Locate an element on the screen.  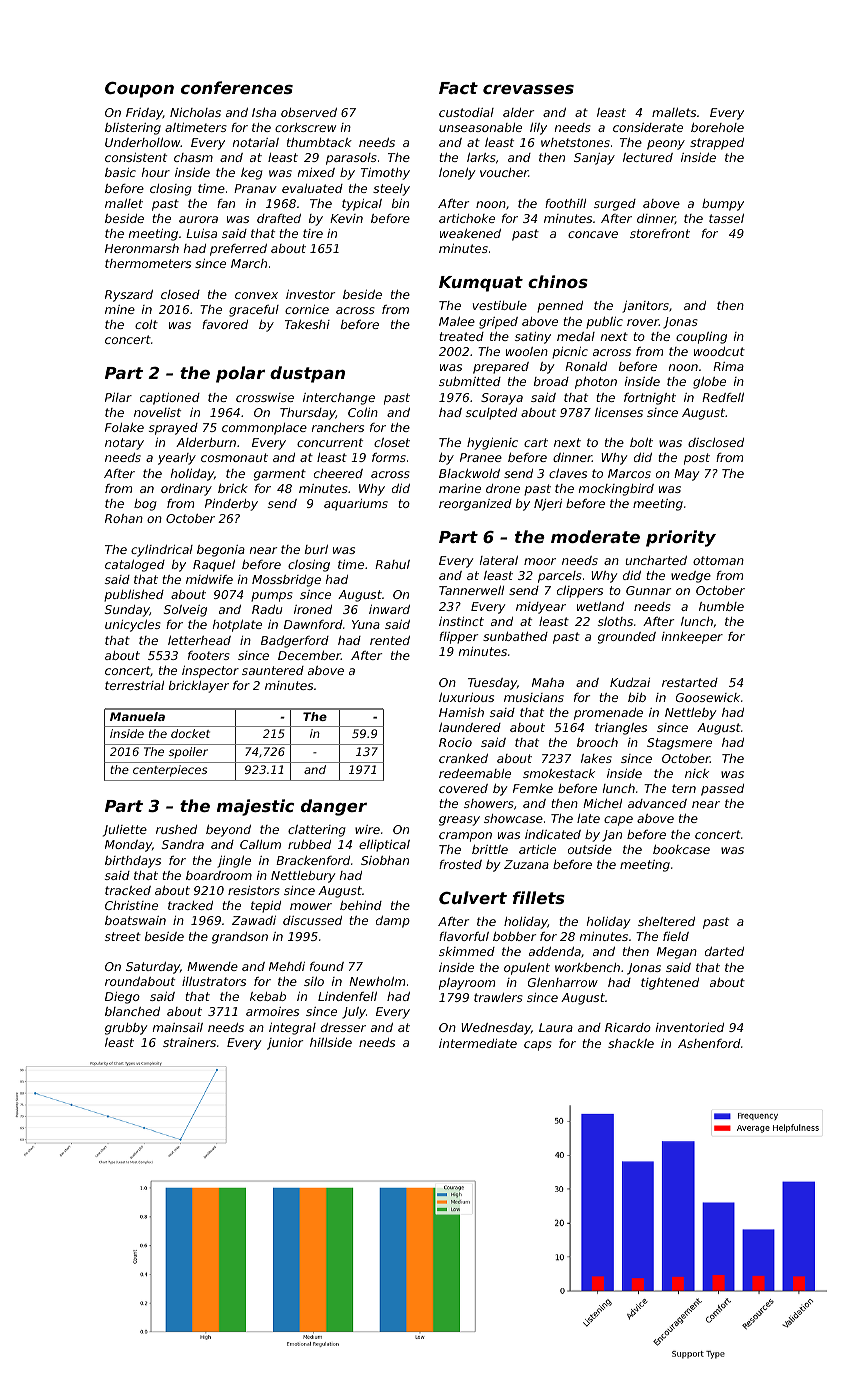
Fact is located at coordinates (458, 88).
